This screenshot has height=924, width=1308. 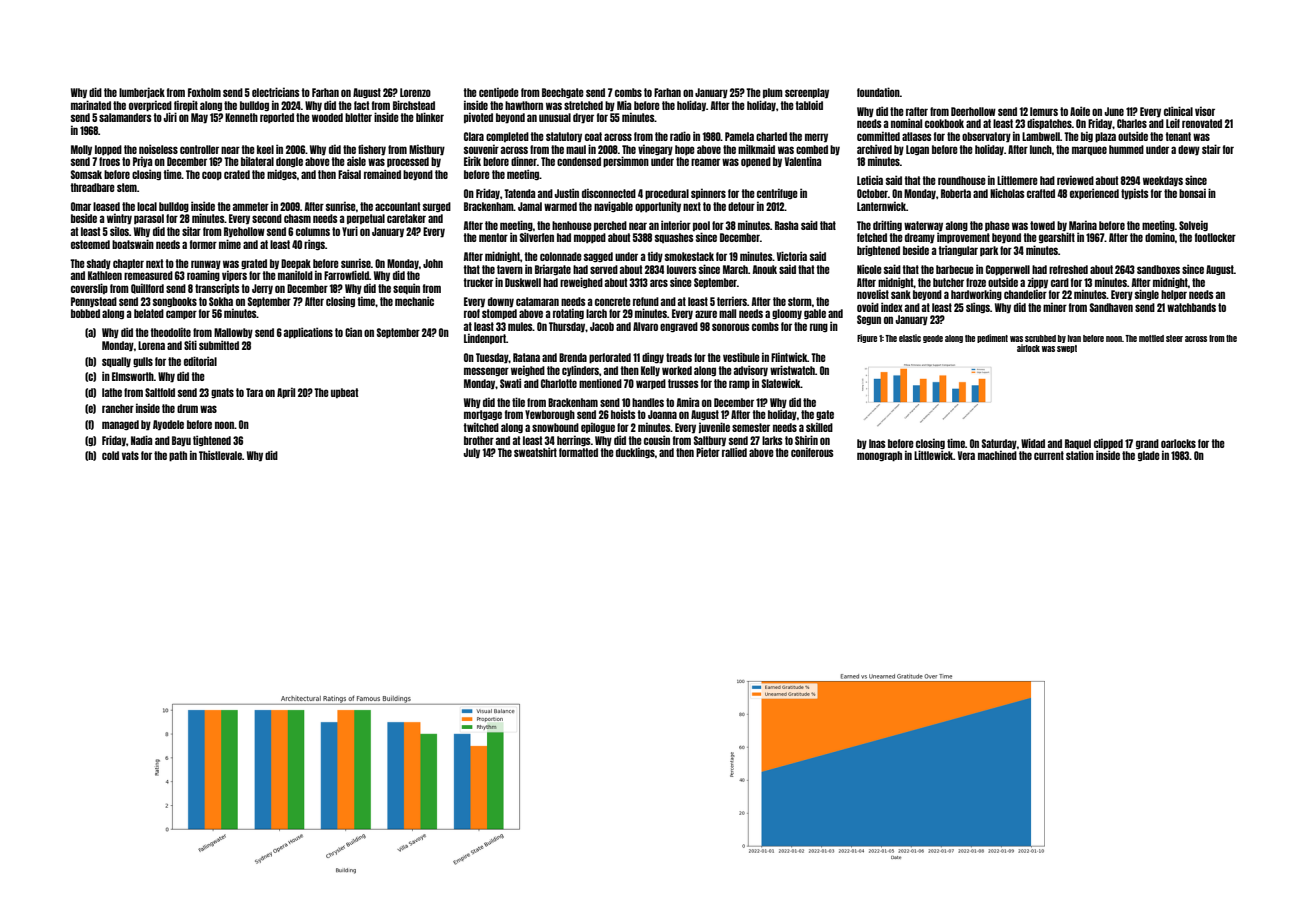 I want to click on improvement, so click(x=963, y=237).
